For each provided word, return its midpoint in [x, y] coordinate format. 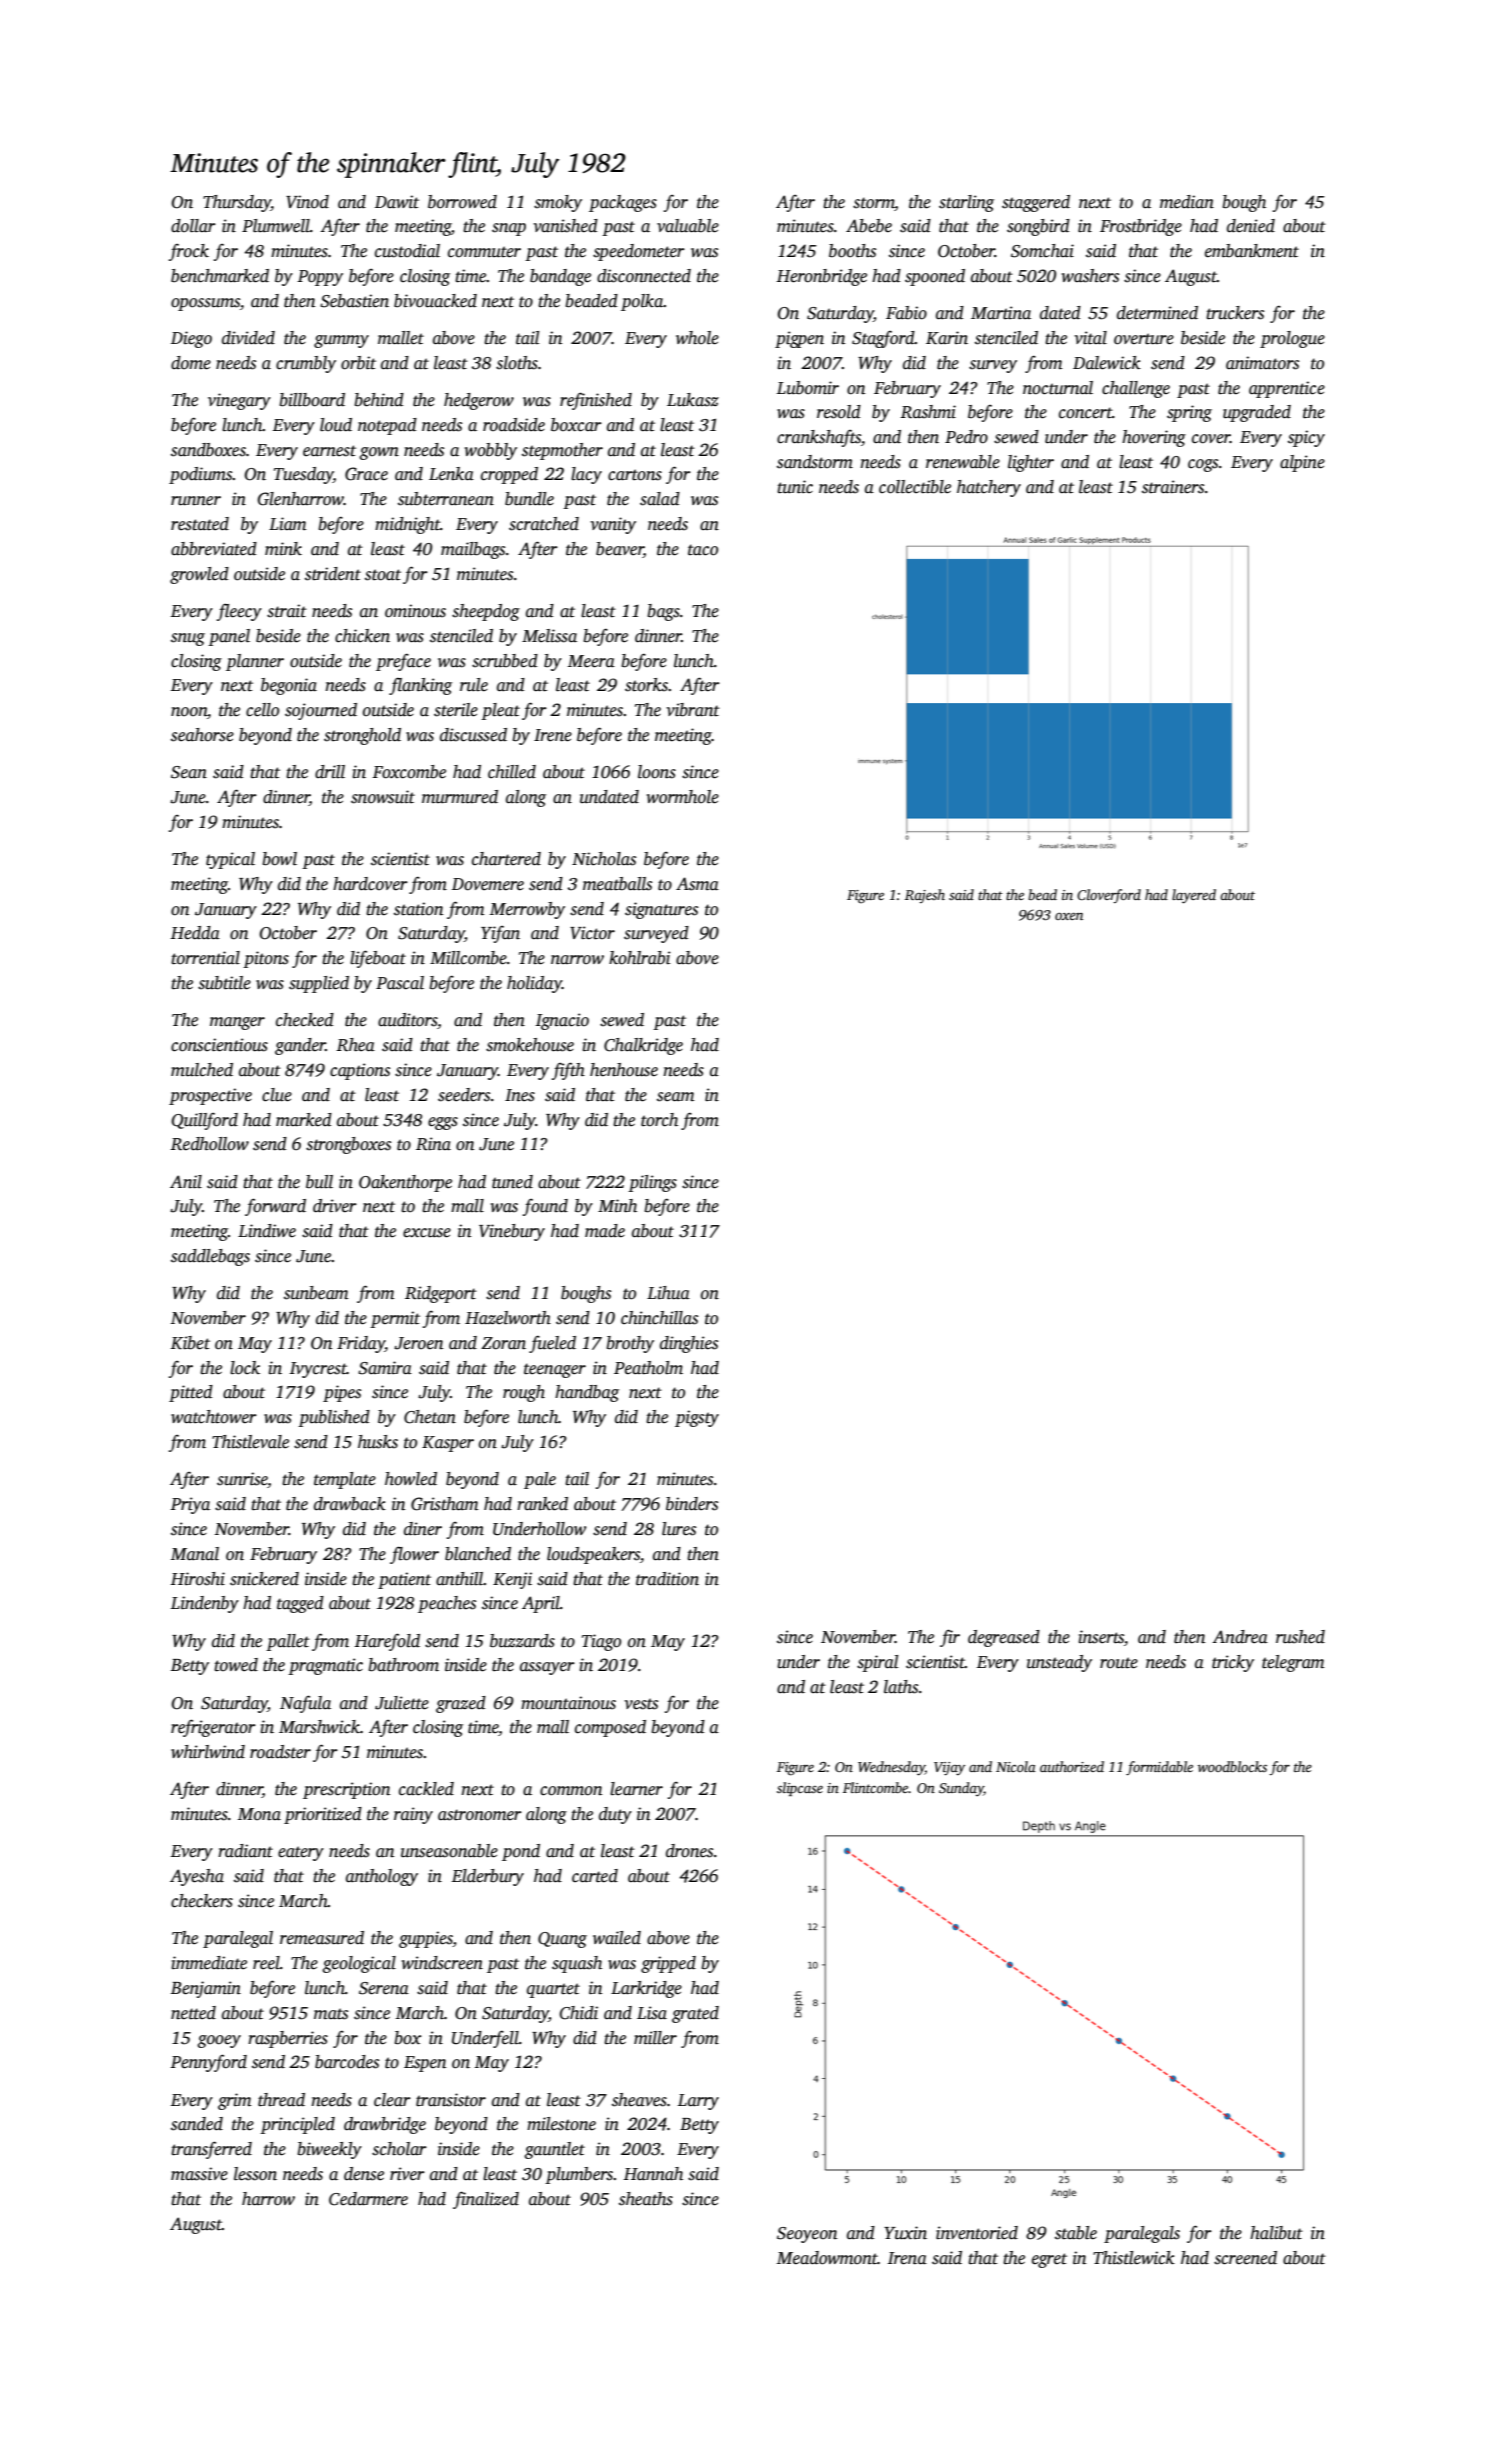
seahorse [202, 735]
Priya [190, 1505]
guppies [426, 1939]
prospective [210, 1096]
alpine [1302, 463]
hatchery [989, 488]
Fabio [906, 313]
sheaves [639, 2100]
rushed [1300, 1637]
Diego [191, 339]
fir [950, 1638]
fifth [568, 1071]
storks [646, 685]
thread [281, 2100]
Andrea [1240, 1637]
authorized [1072, 1766]
